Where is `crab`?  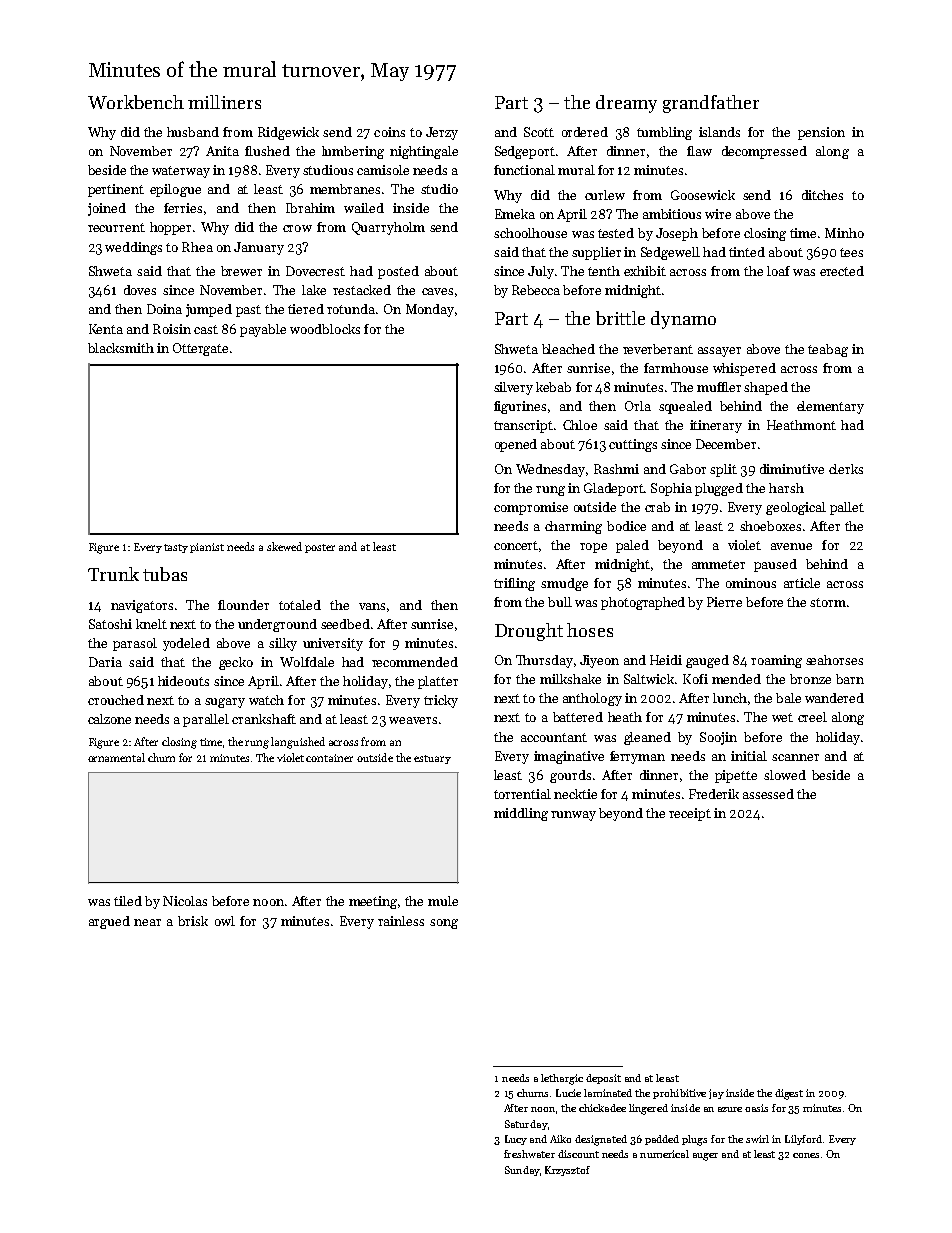
crab is located at coordinates (657, 507).
